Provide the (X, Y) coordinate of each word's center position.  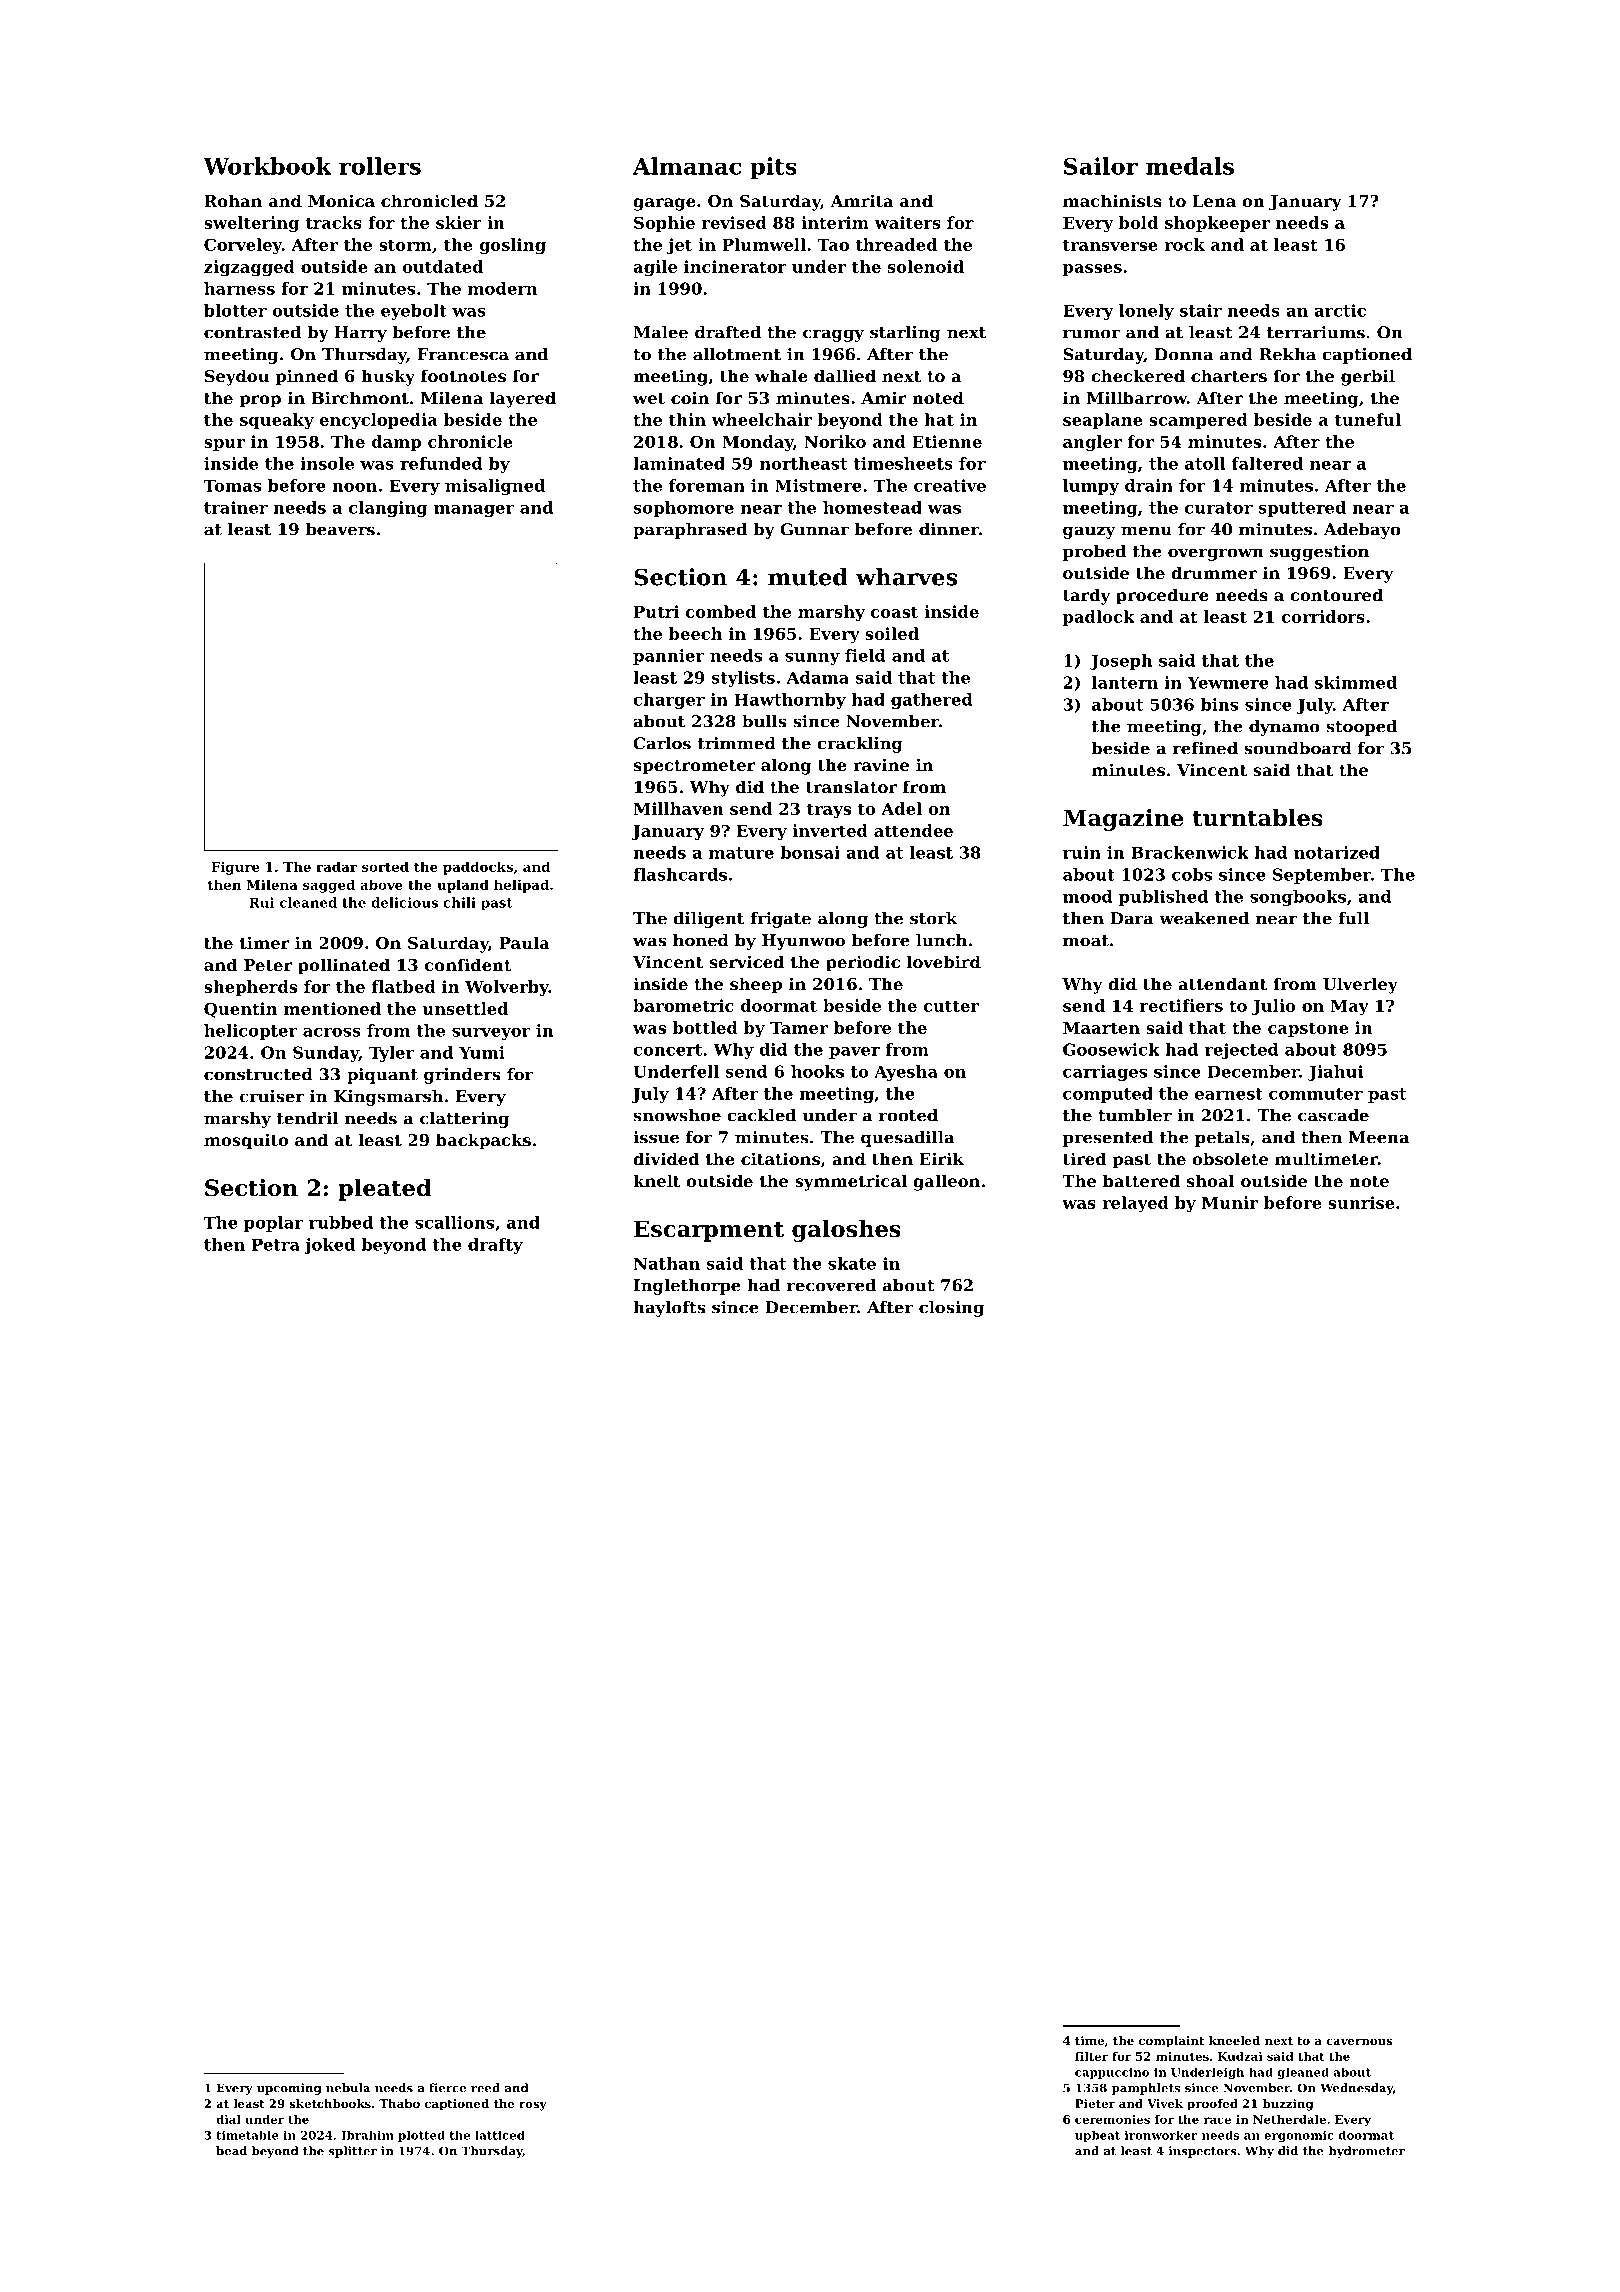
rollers (380, 166)
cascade (1333, 1115)
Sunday (326, 1054)
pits (773, 168)
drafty (495, 1246)
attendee (913, 830)
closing (951, 1309)
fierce (447, 2088)
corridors (1323, 616)
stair (1201, 310)
